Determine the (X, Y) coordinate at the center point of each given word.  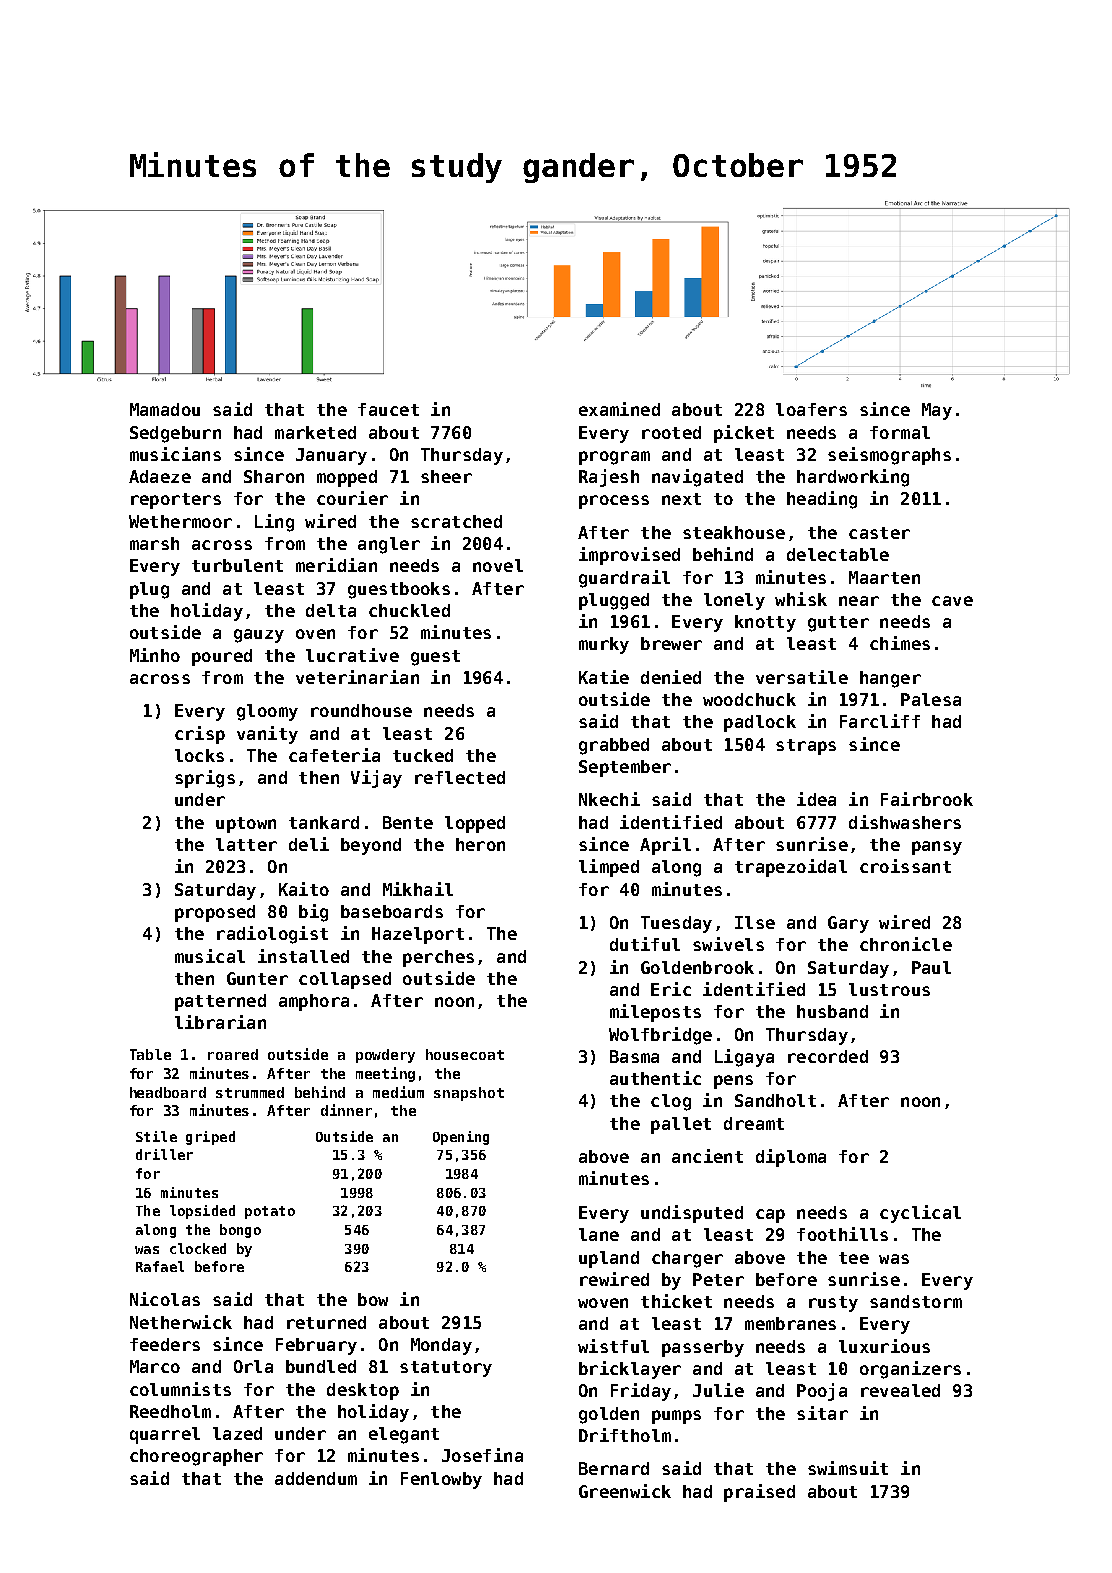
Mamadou (165, 409)
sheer (446, 476)
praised (759, 1493)
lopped (475, 824)
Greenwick (625, 1491)
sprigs (205, 779)
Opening (461, 1138)
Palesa (931, 699)
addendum (316, 1478)
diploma (791, 1158)
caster (879, 533)
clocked (198, 1248)
